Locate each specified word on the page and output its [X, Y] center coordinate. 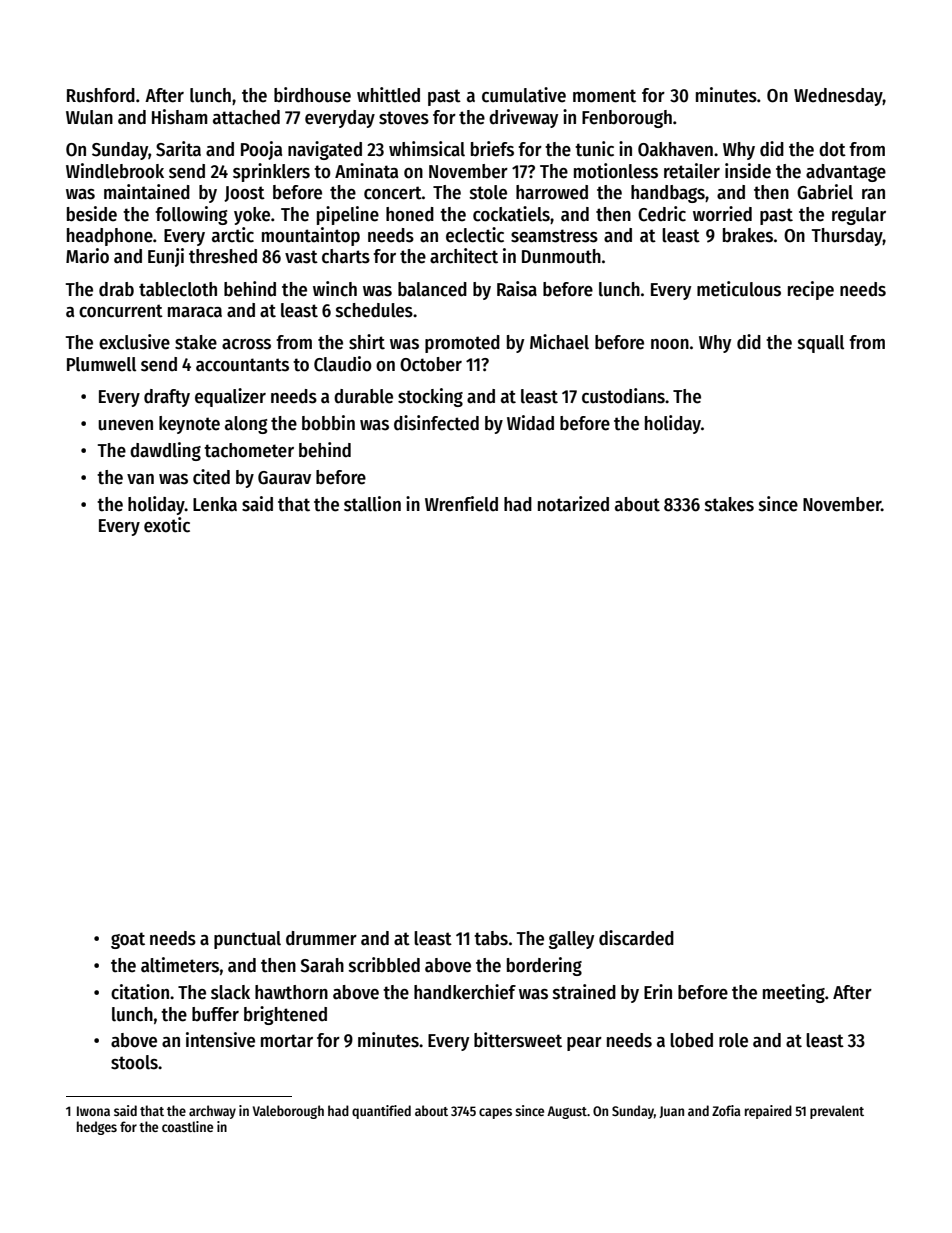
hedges [97, 1128]
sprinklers [271, 172]
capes [495, 1113]
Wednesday [838, 97]
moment [604, 96]
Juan [671, 1112]
